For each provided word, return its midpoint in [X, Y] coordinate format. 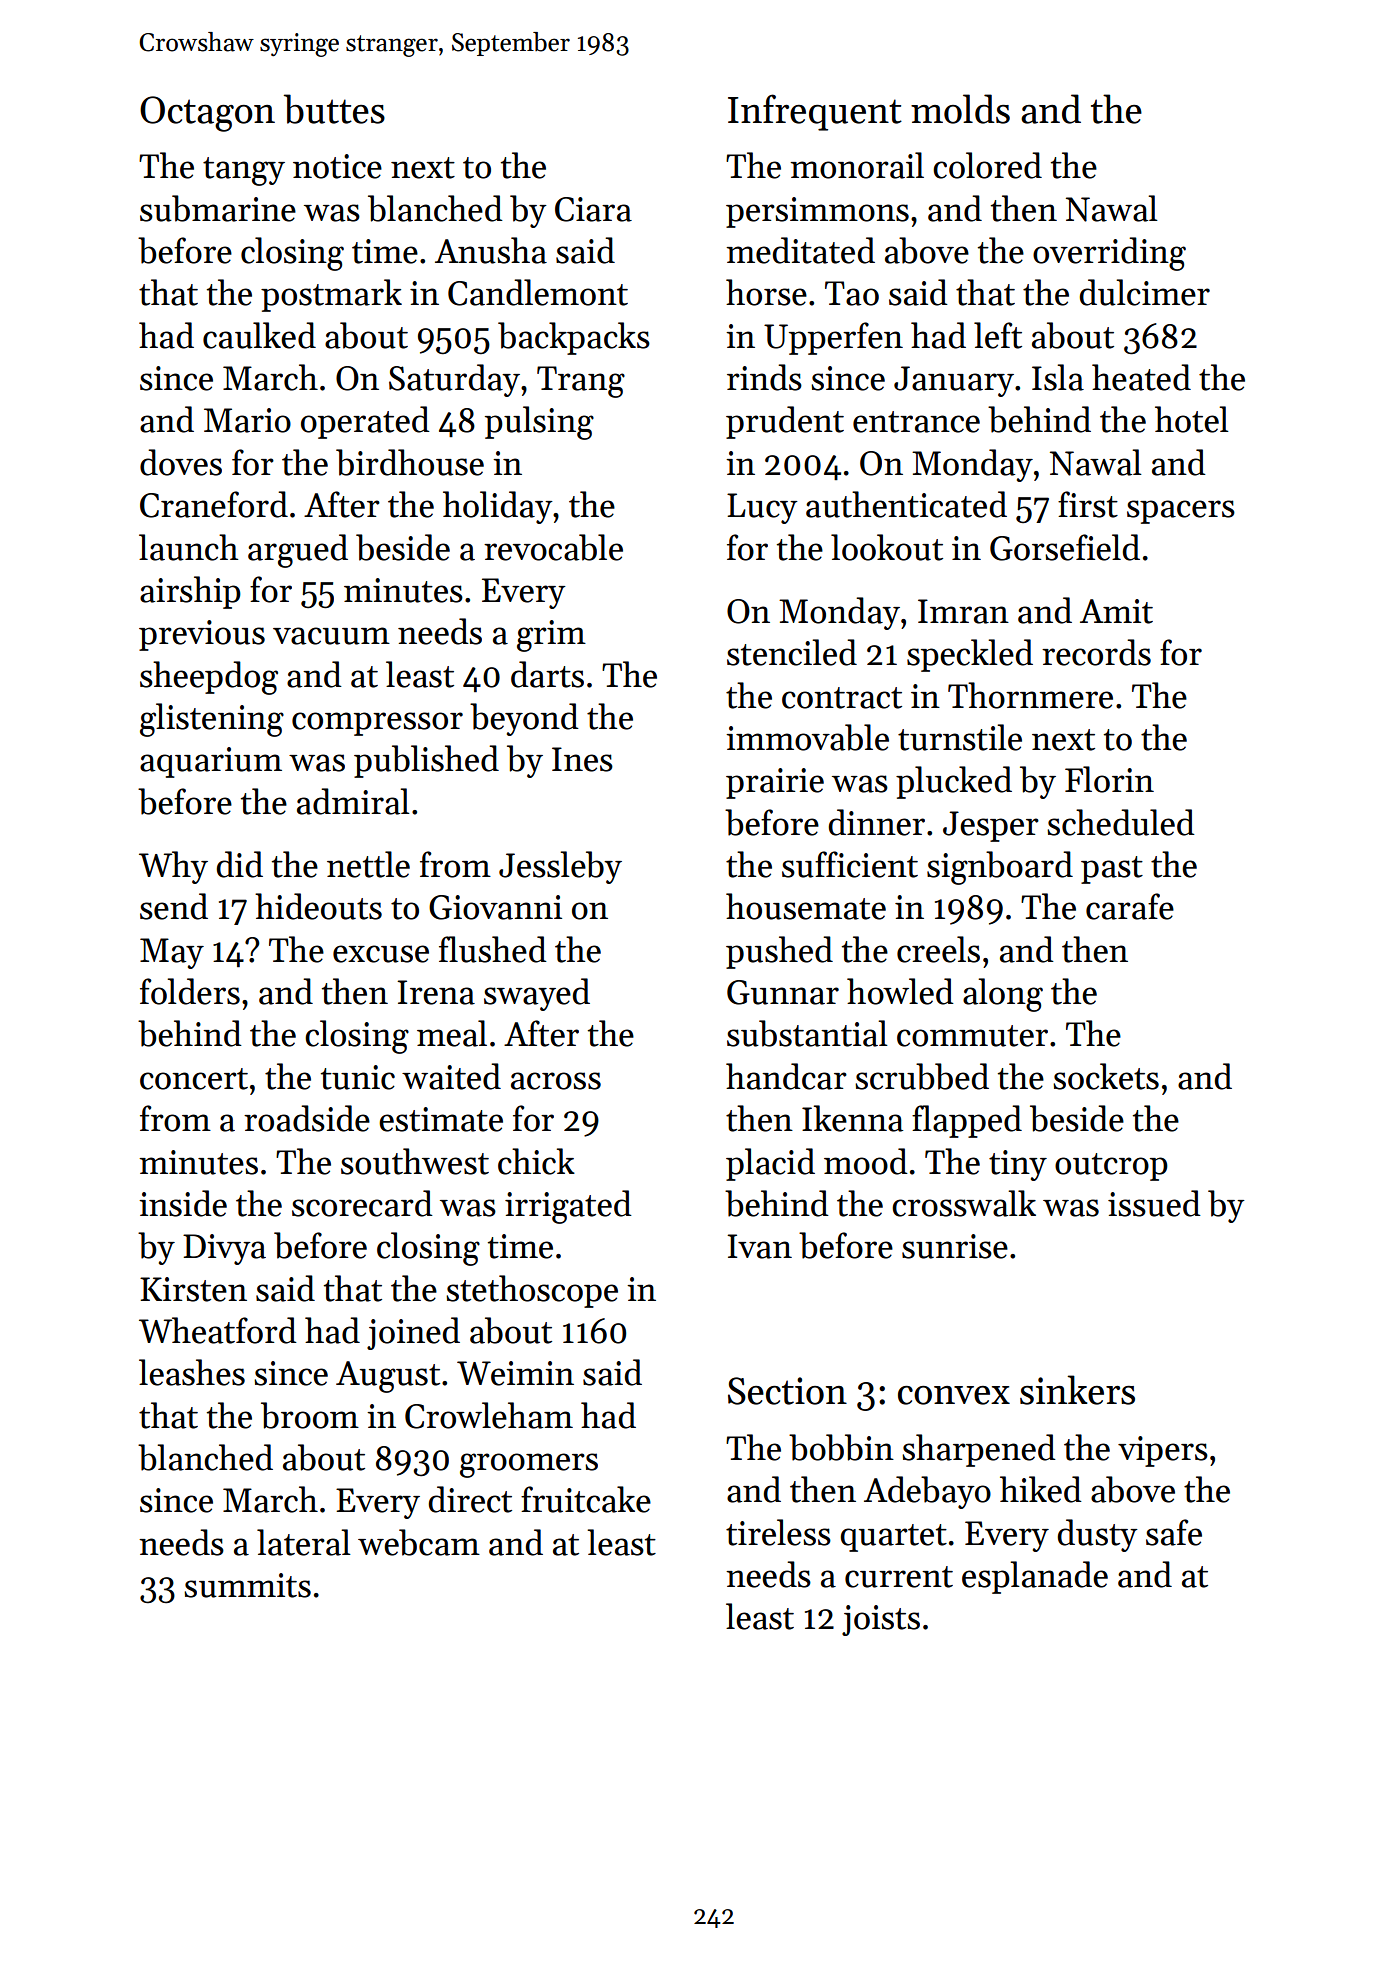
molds [960, 109]
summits [247, 1585]
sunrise [955, 1246]
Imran [963, 611]
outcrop [1111, 1167]
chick [536, 1161]
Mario [247, 420]
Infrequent [815, 112]
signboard [1000, 868]
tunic [358, 1077]
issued [1154, 1203]
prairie [775, 783]
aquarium [211, 762]
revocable [553, 547]
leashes [192, 1372]
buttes [334, 109]
